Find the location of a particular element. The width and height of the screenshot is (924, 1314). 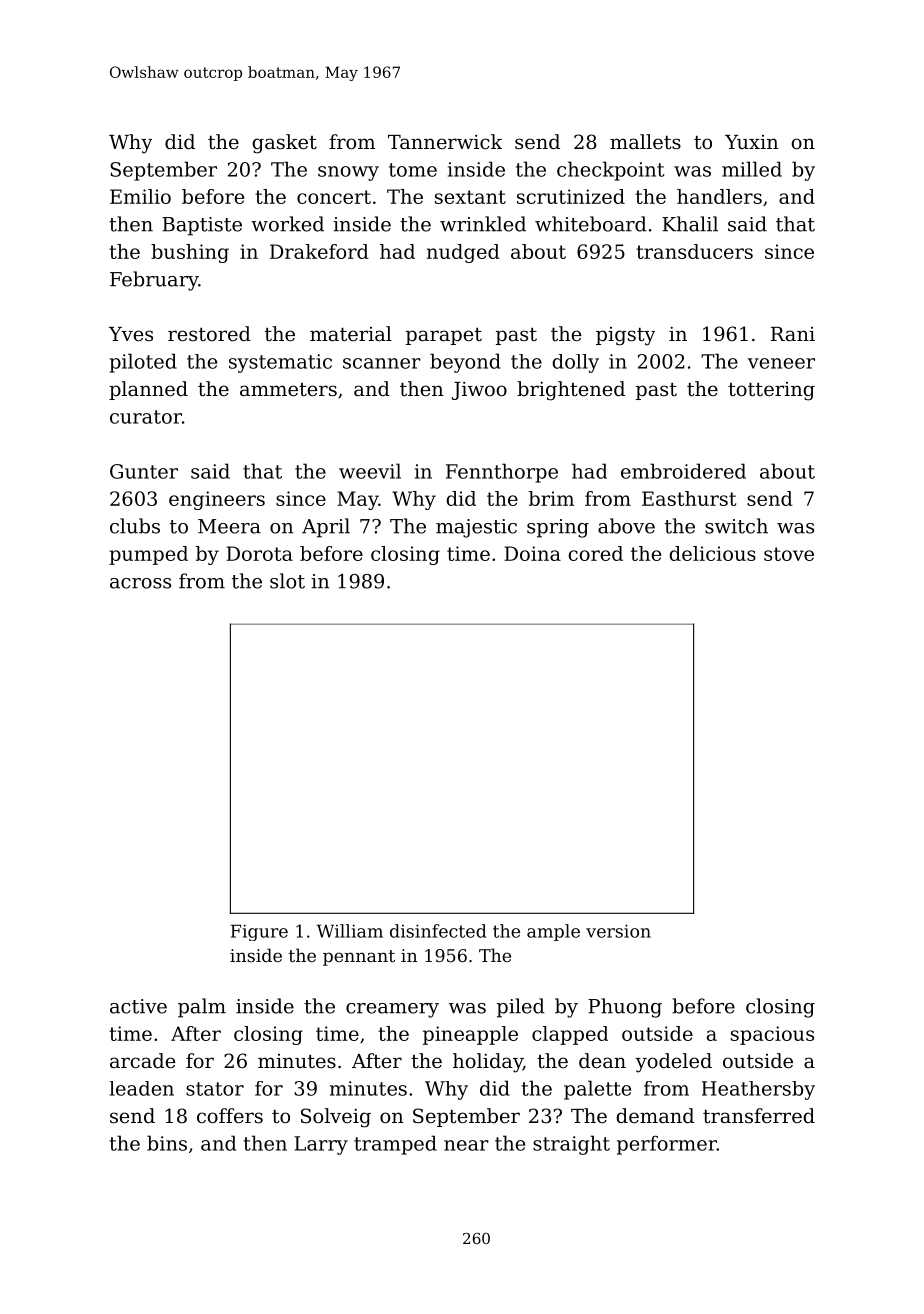

slot is located at coordinates (287, 581).
